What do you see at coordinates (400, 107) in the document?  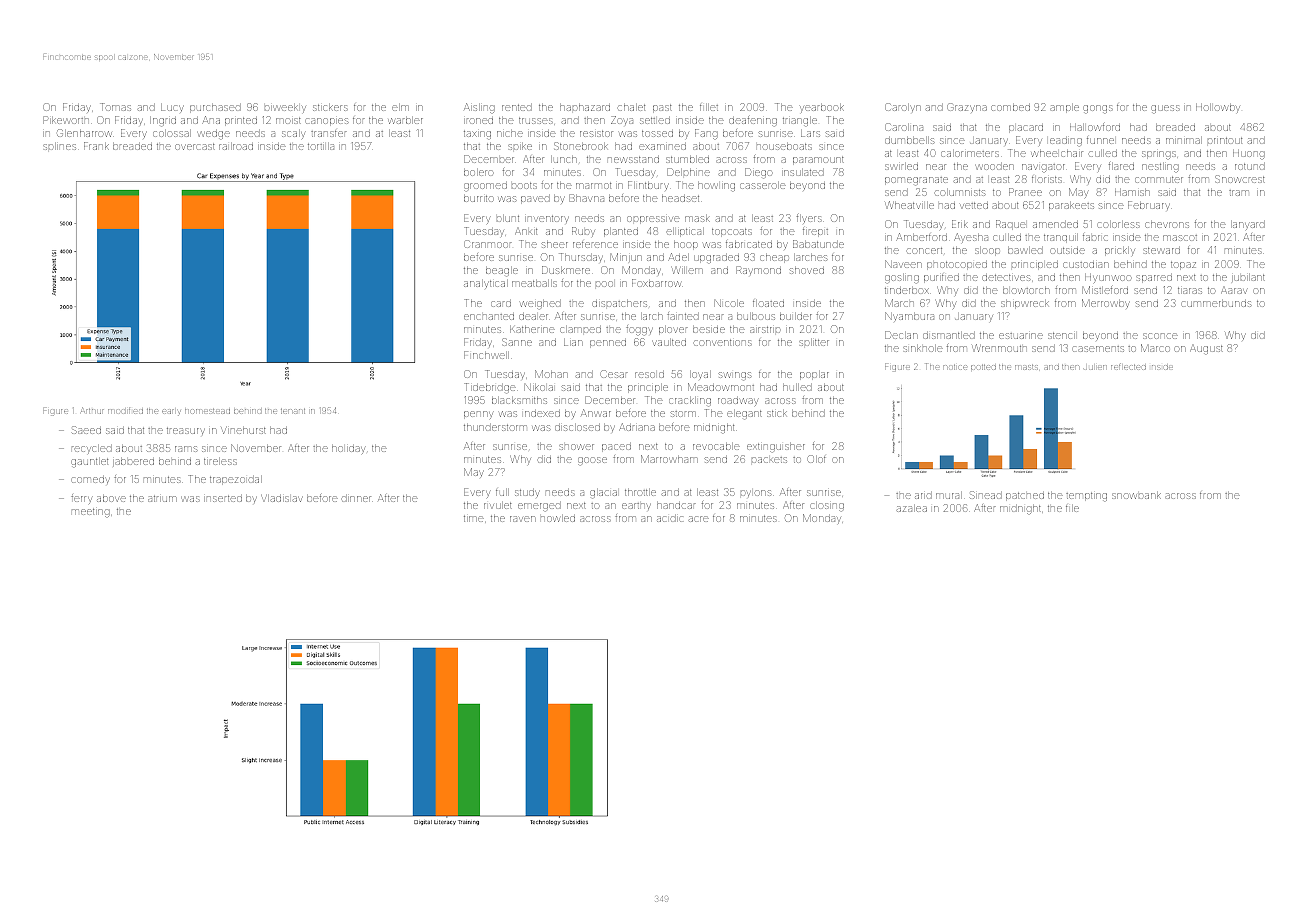 I see `elm` at bounding box center [400, 107].
